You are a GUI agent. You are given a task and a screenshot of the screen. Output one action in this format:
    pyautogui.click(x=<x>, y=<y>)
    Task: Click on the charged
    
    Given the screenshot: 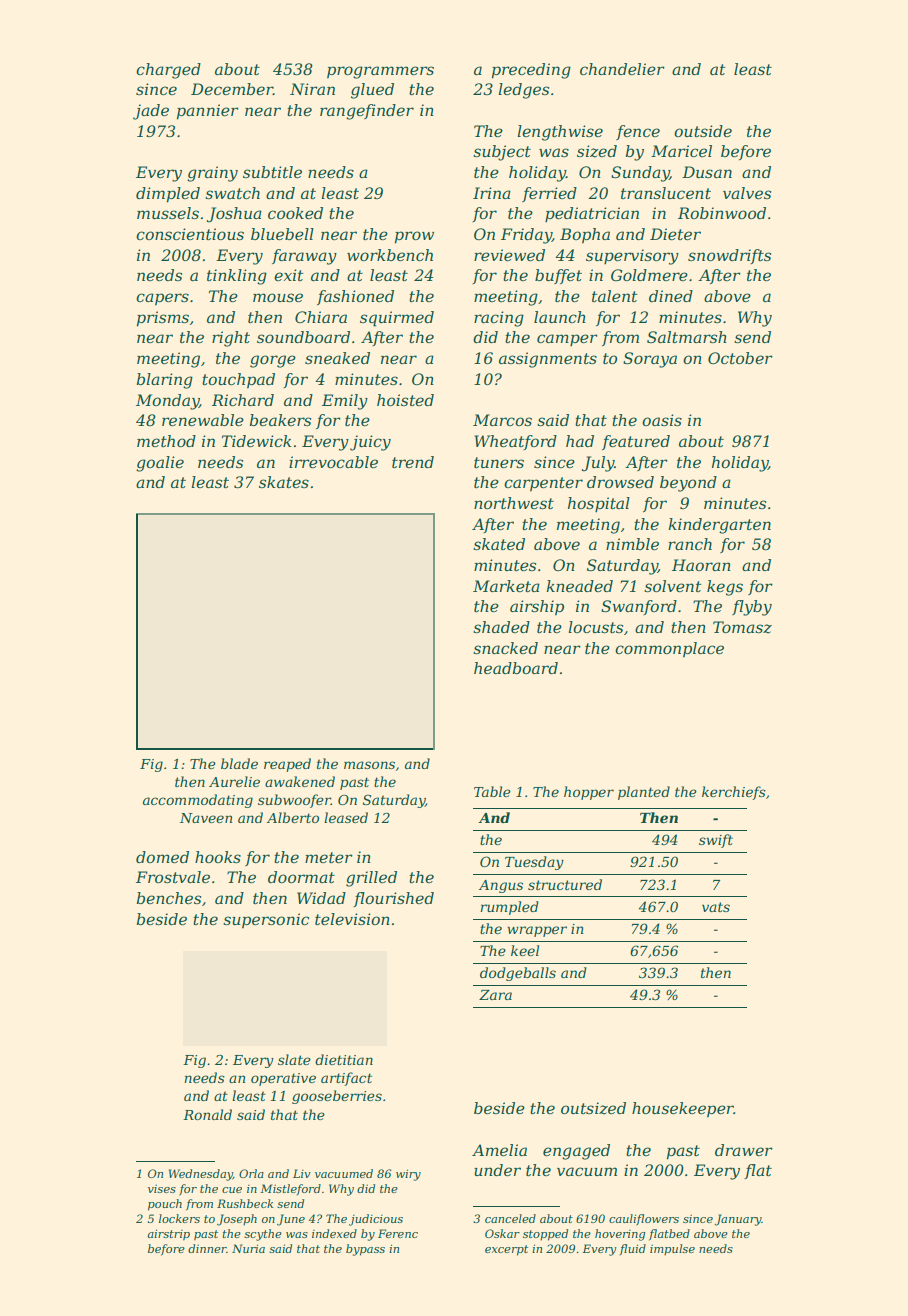 What is the action you would take?
    pyautogui.click(x=169, y=71)
